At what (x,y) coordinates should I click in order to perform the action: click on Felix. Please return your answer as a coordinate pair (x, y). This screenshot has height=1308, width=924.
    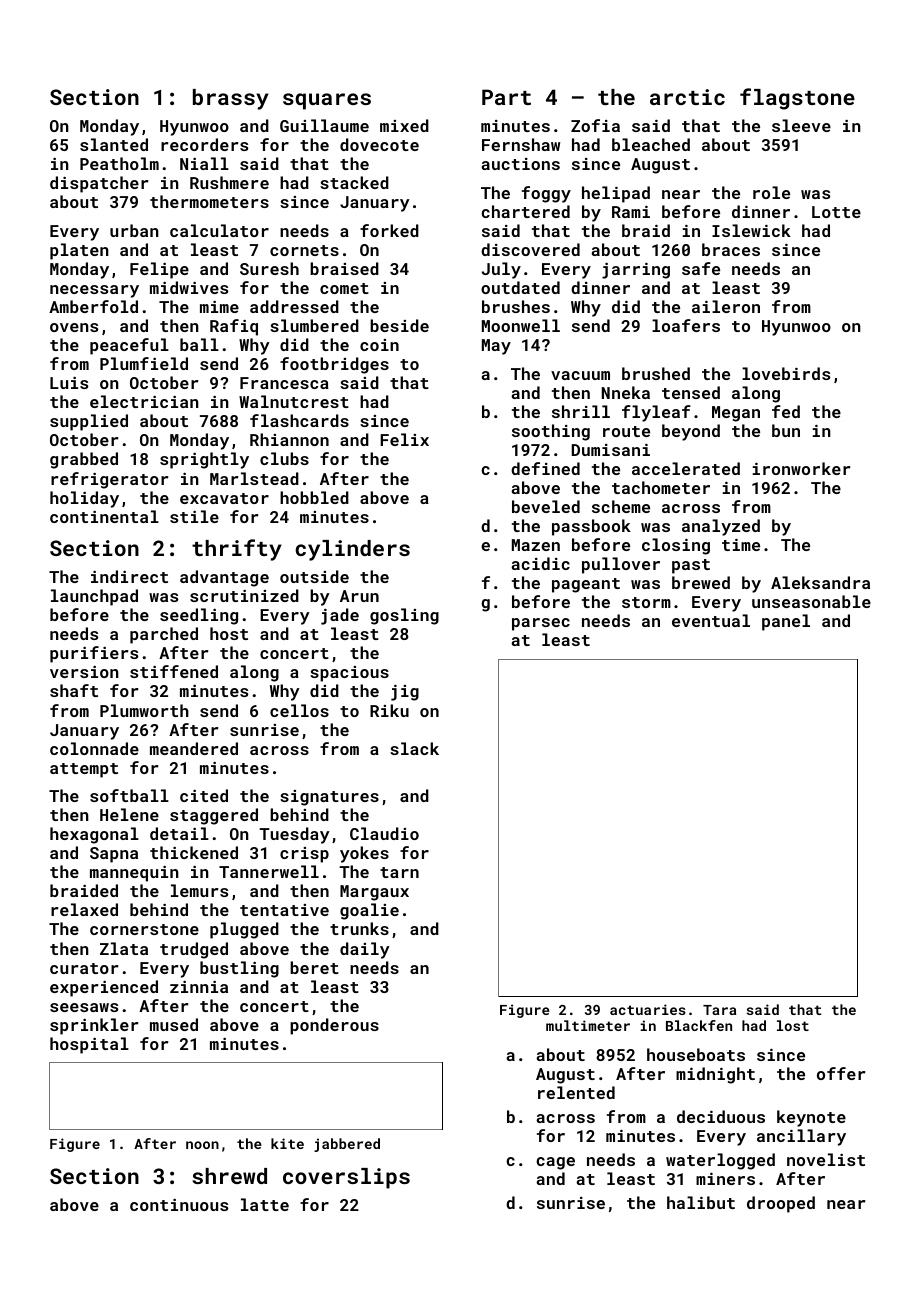
    Looking at the image, I should click on (404, 439).
